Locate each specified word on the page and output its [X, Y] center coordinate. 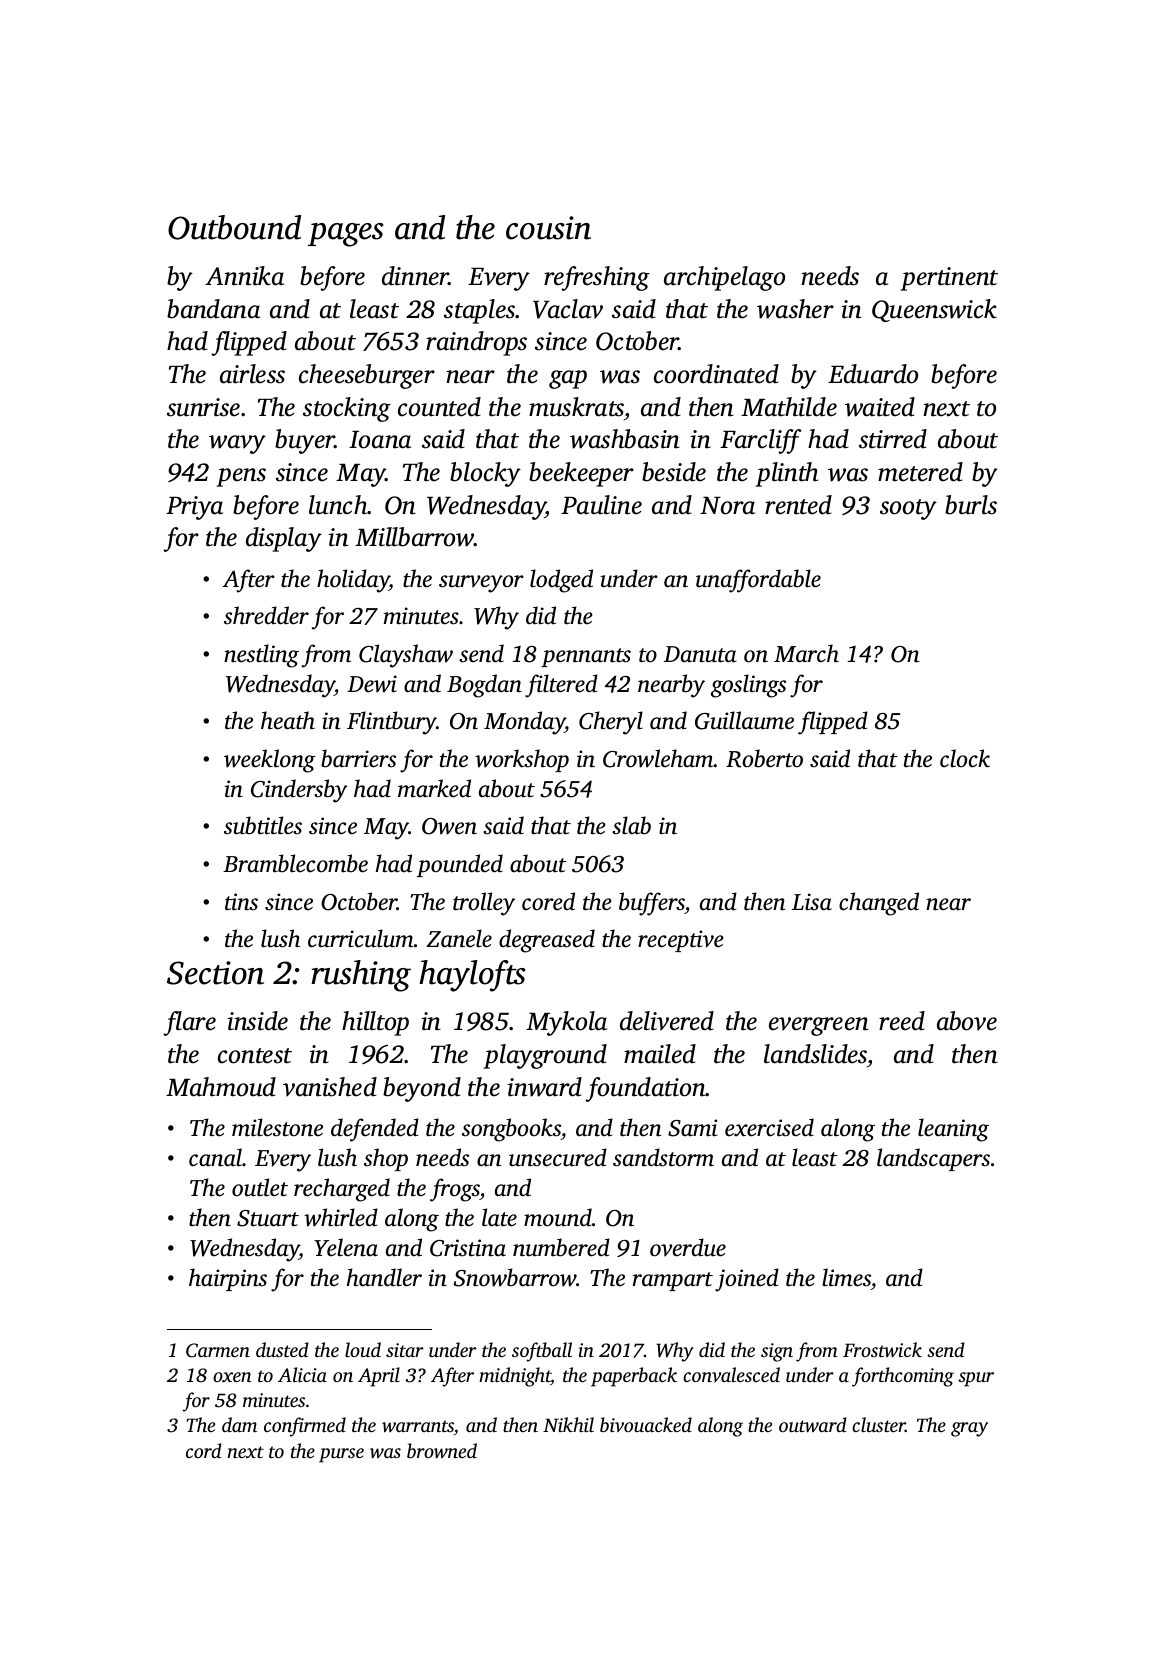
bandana [213, 309]
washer [795, 309]
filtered [561, 686]
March [806, 653]
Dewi [372, 684]
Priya [194, 508]
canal [215, 1157]
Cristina [468, 1248]
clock [965, 758]
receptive [681, 941]
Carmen [218, 1350]
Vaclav [568, 309]
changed [879, 904]
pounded [460, 865]
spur [976, 1379]
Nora [727, 506]
